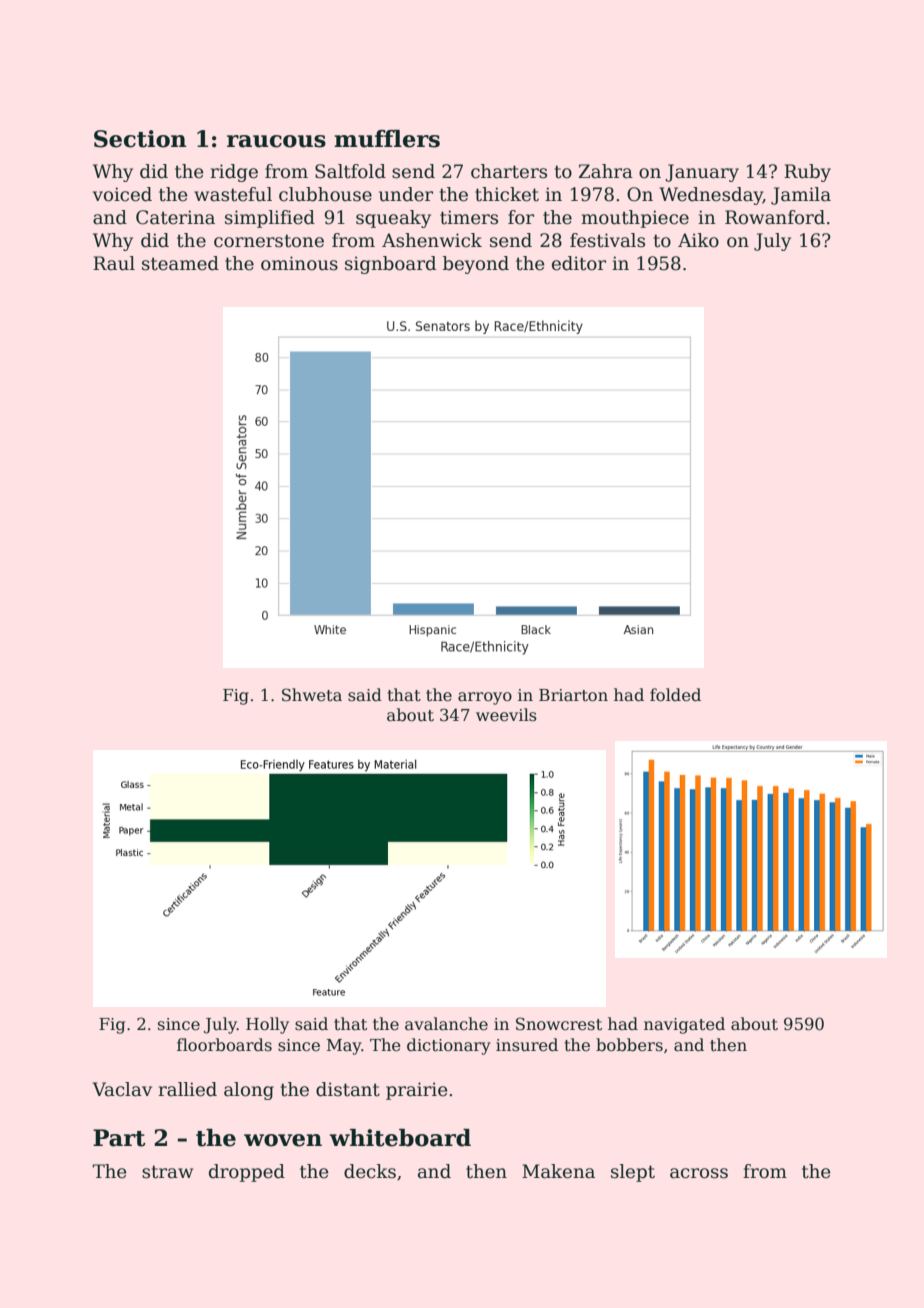  I want to click on Ruby, so click(807, 173).
